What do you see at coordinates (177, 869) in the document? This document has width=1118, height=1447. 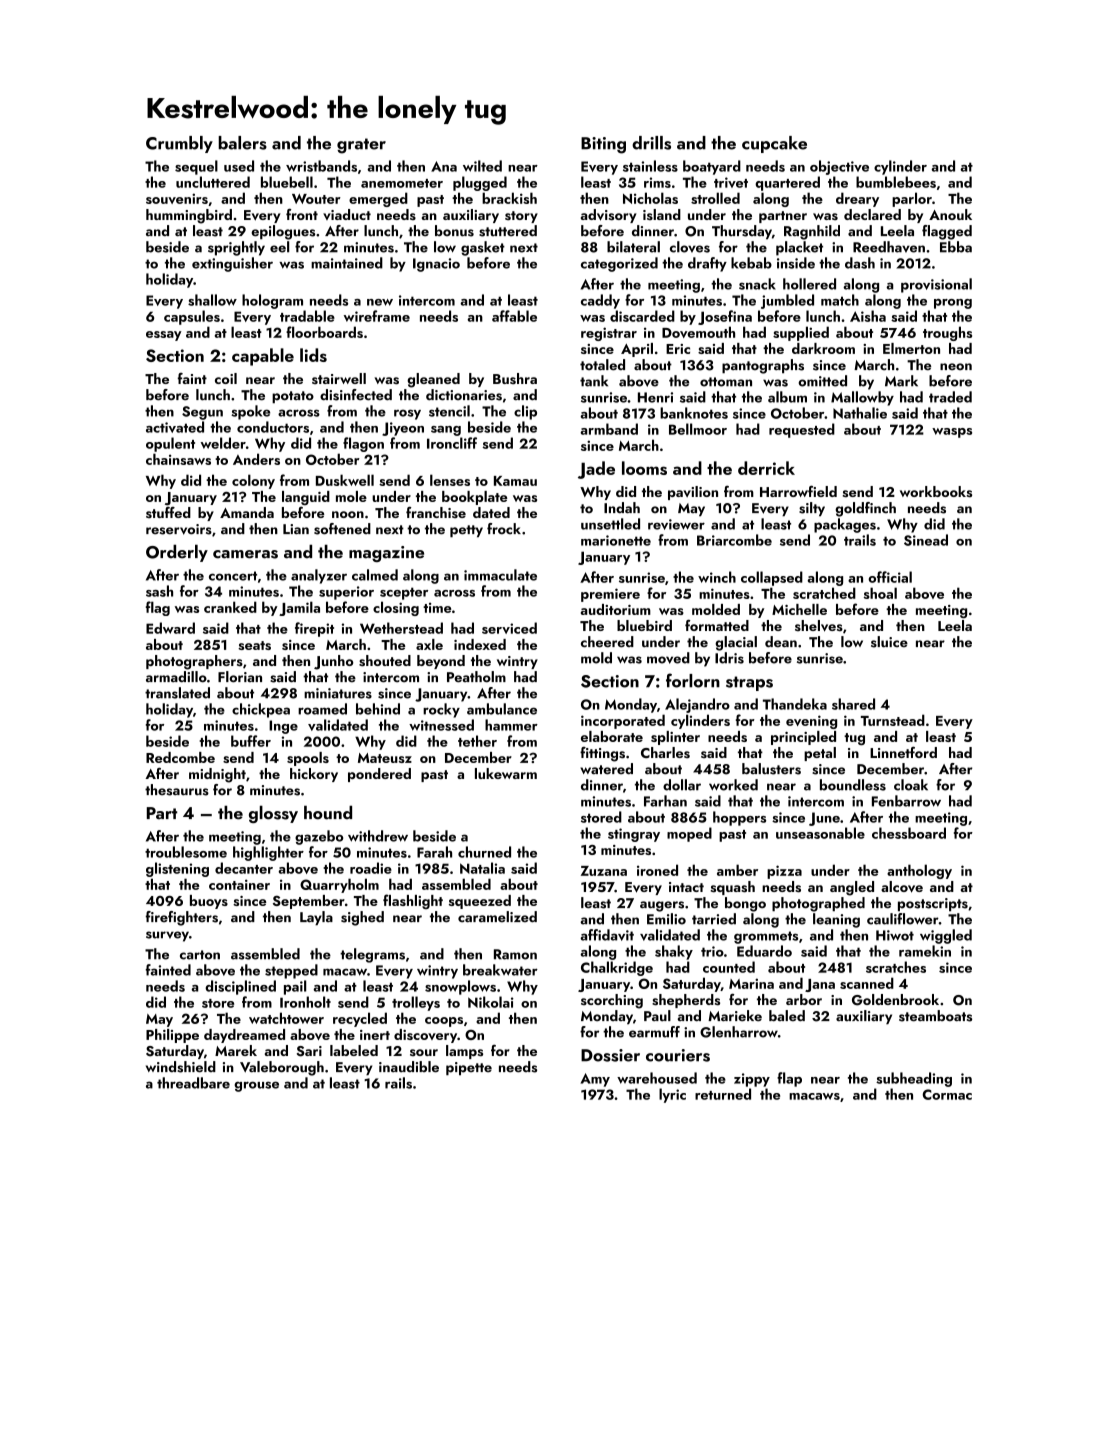 I see `glistening` at bounding box center [177, 869].
